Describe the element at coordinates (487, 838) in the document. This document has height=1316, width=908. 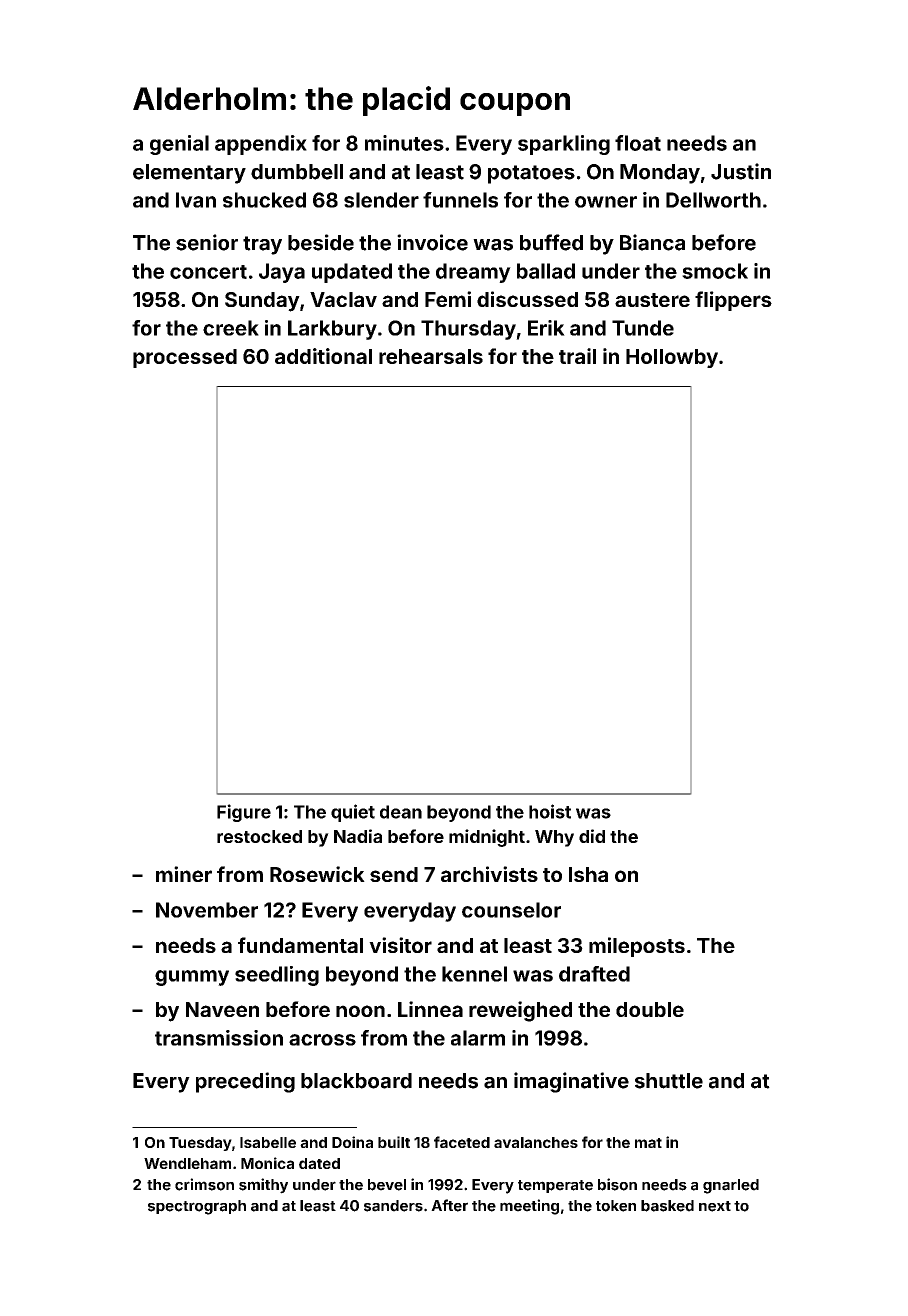
I see `midnight` at that location.
